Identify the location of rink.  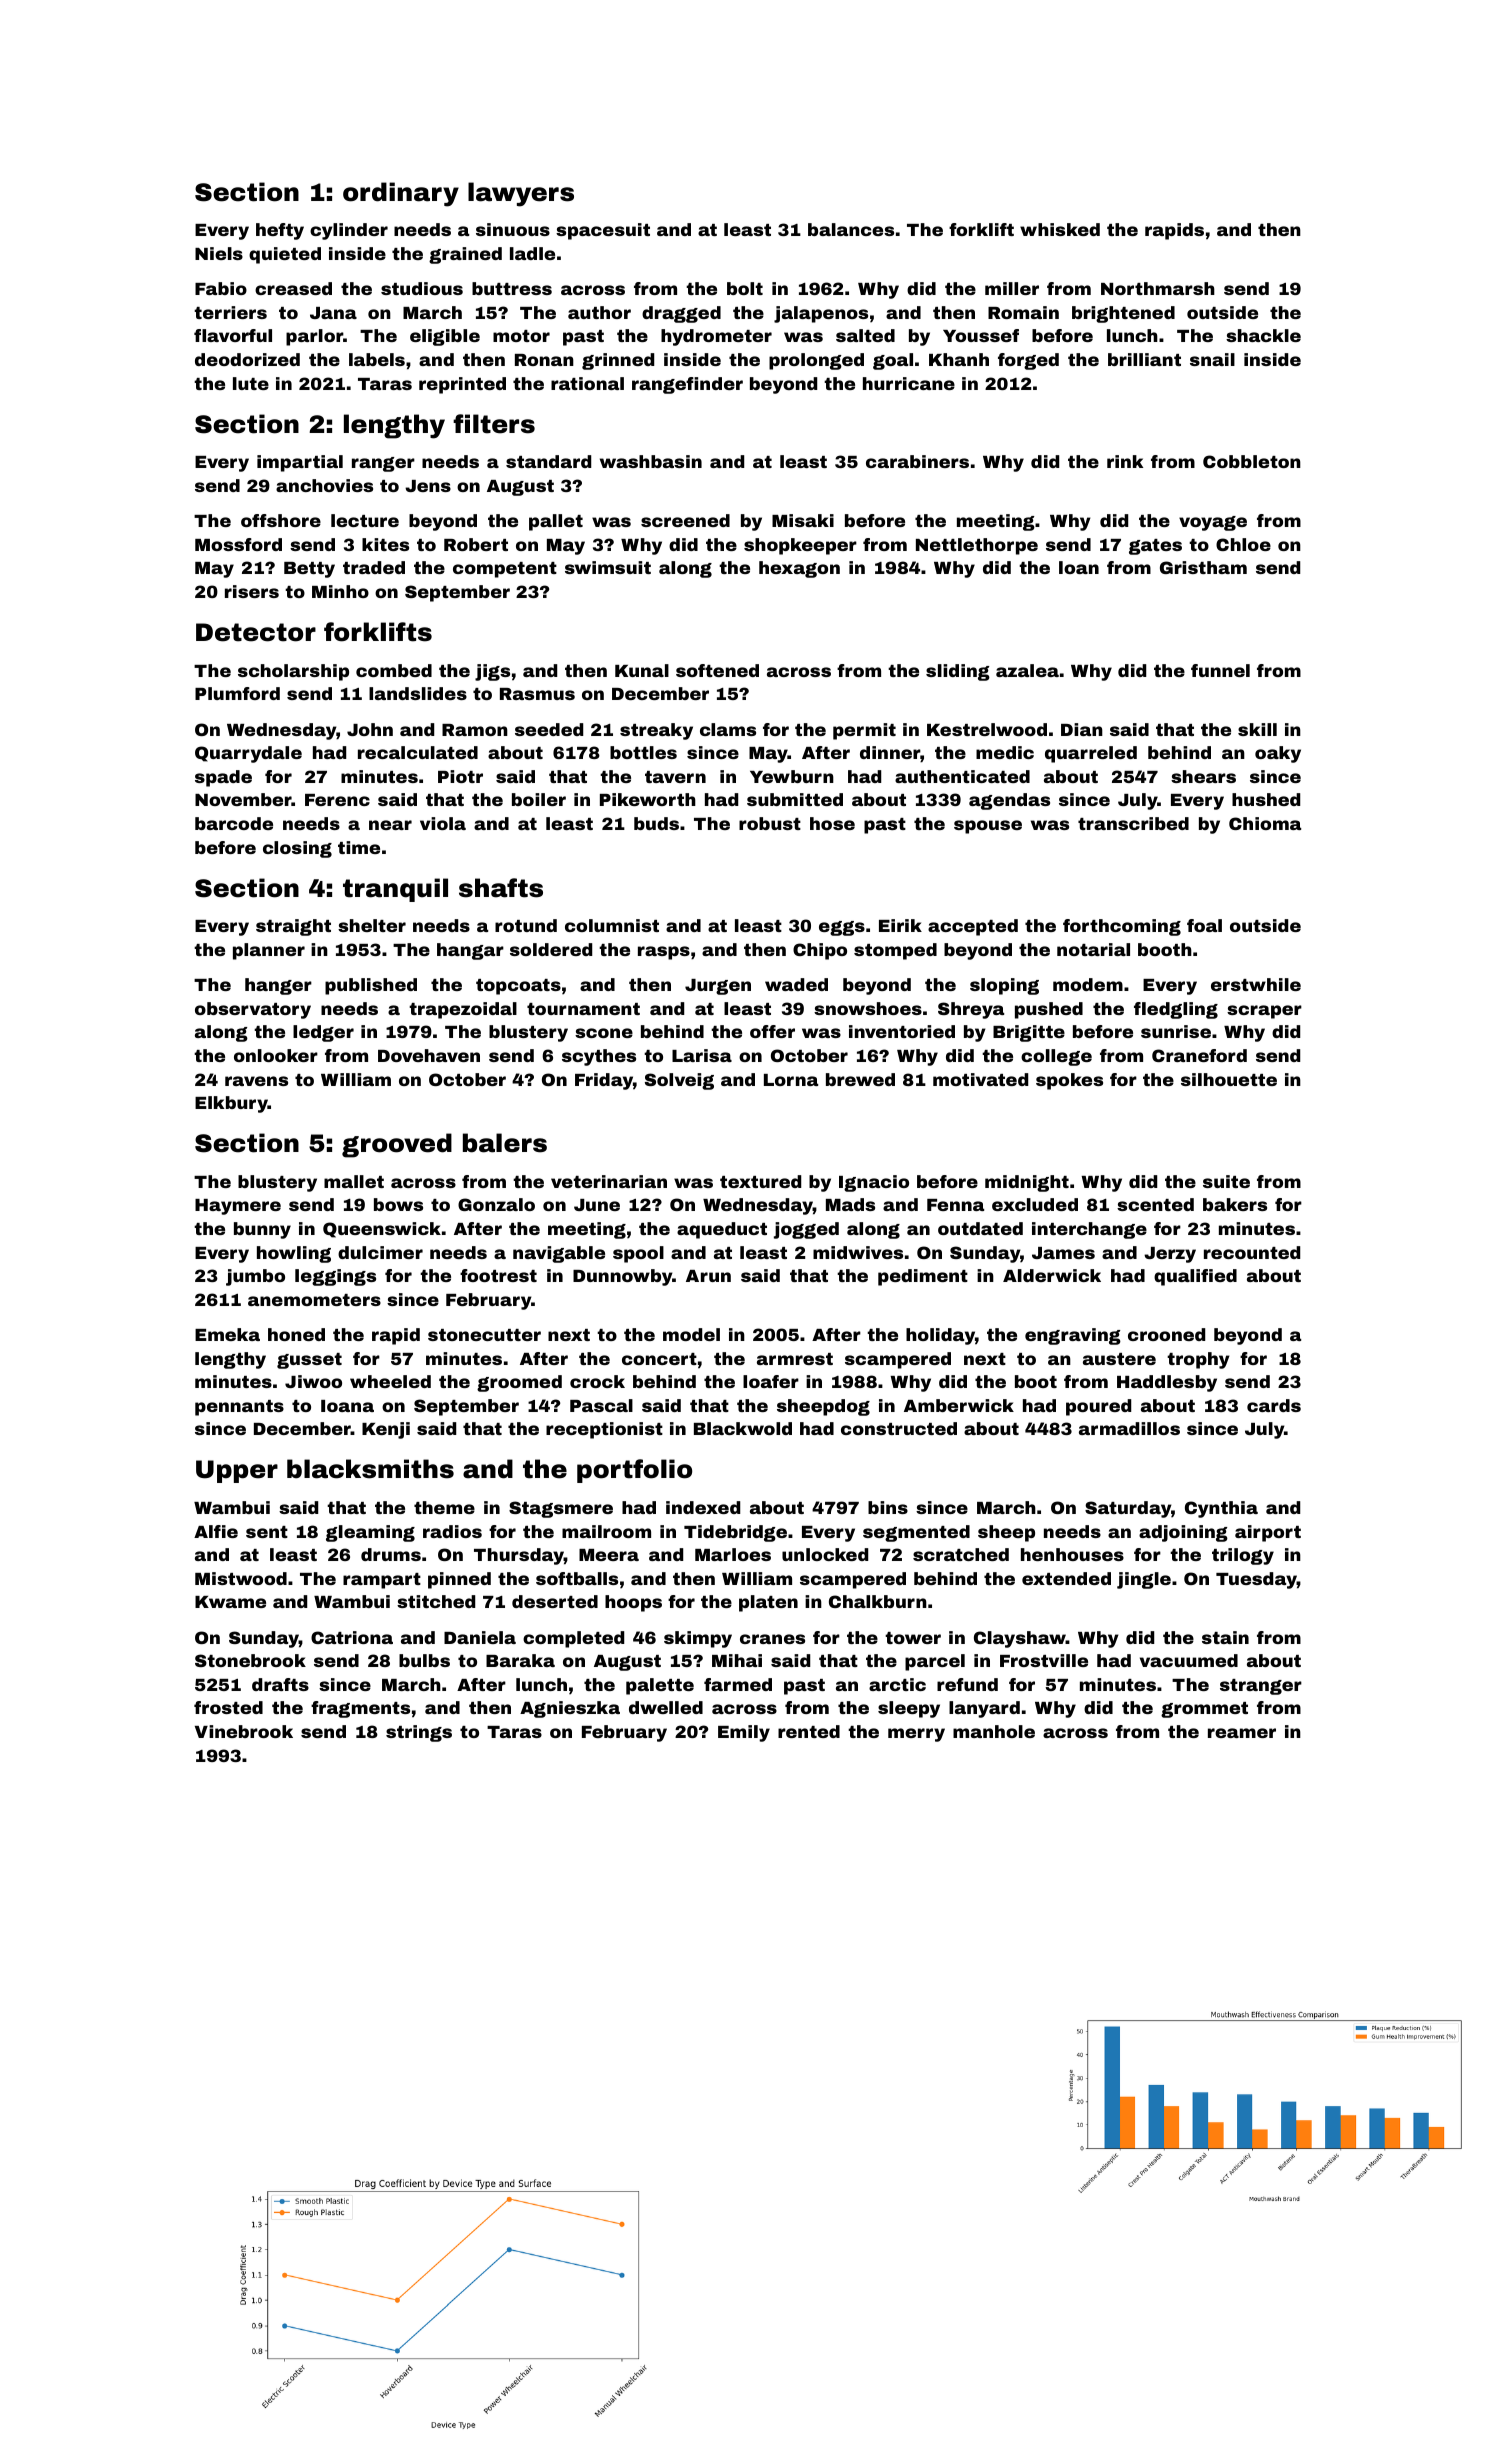
(1125, 461).
